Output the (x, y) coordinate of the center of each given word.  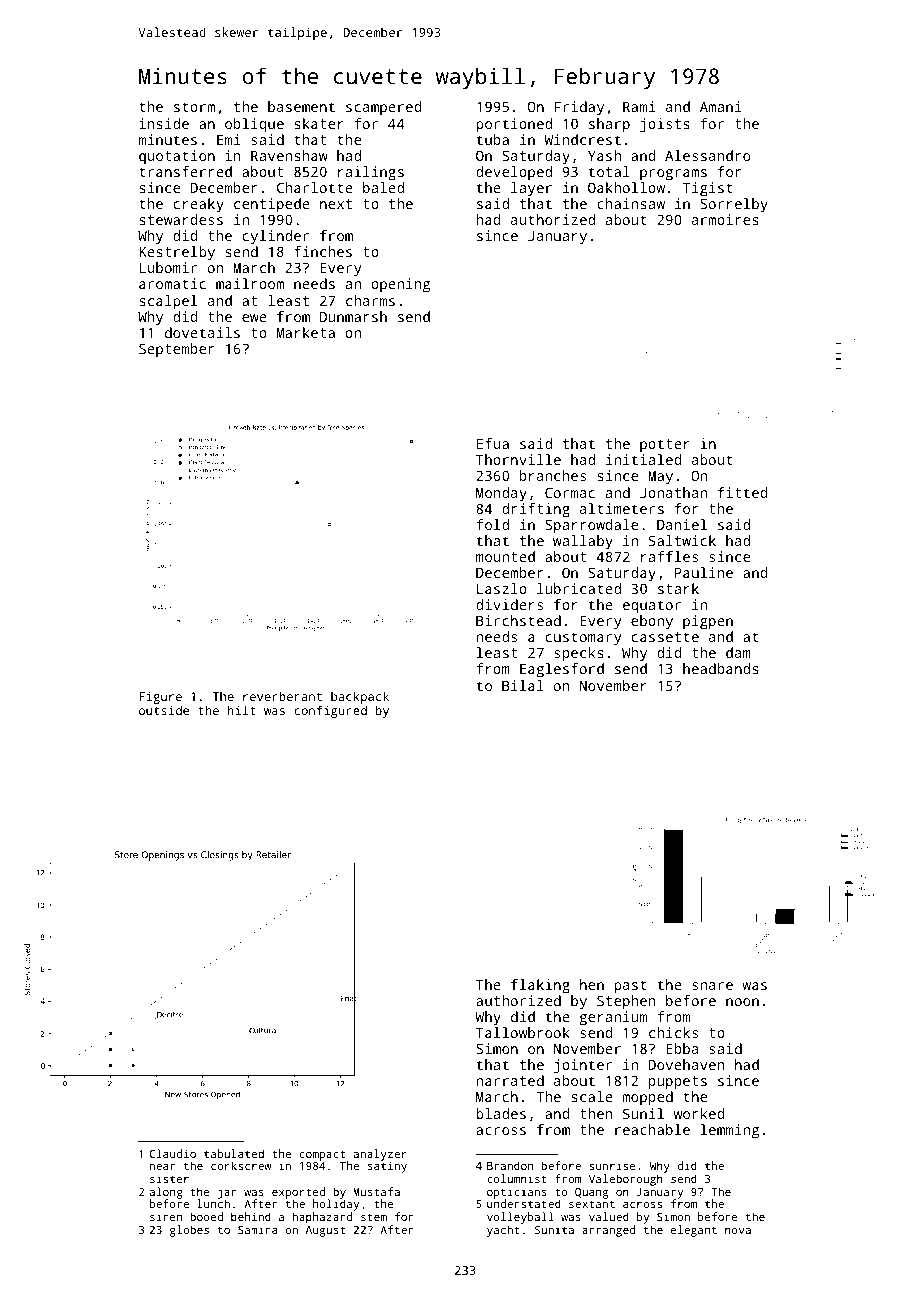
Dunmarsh (353, 316)
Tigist (708, 189)
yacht (503, 1231)
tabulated (234, 1153)
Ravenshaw (289, 155)
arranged (608, 1231)
